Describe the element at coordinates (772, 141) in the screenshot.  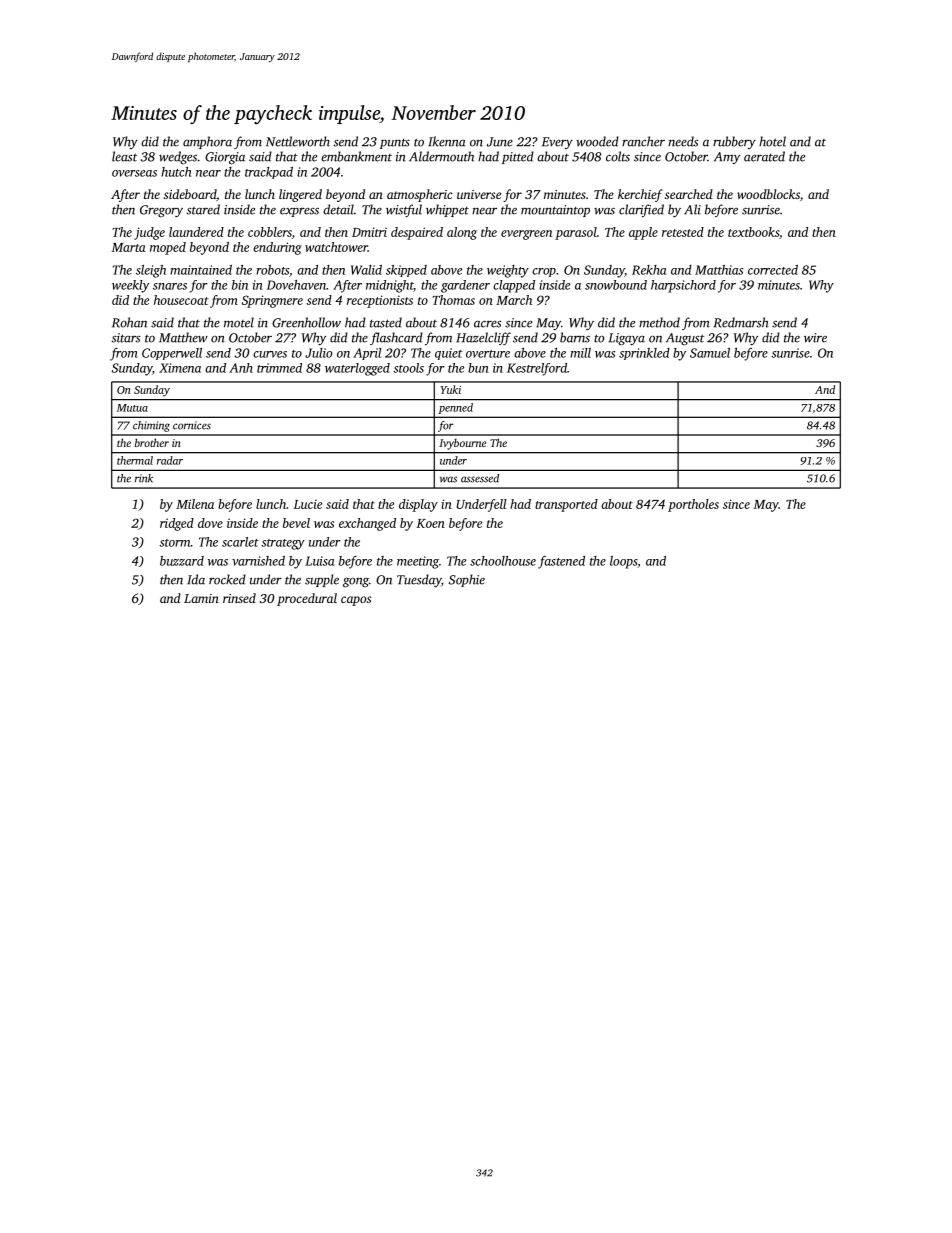
I see `hotel` at that location.
